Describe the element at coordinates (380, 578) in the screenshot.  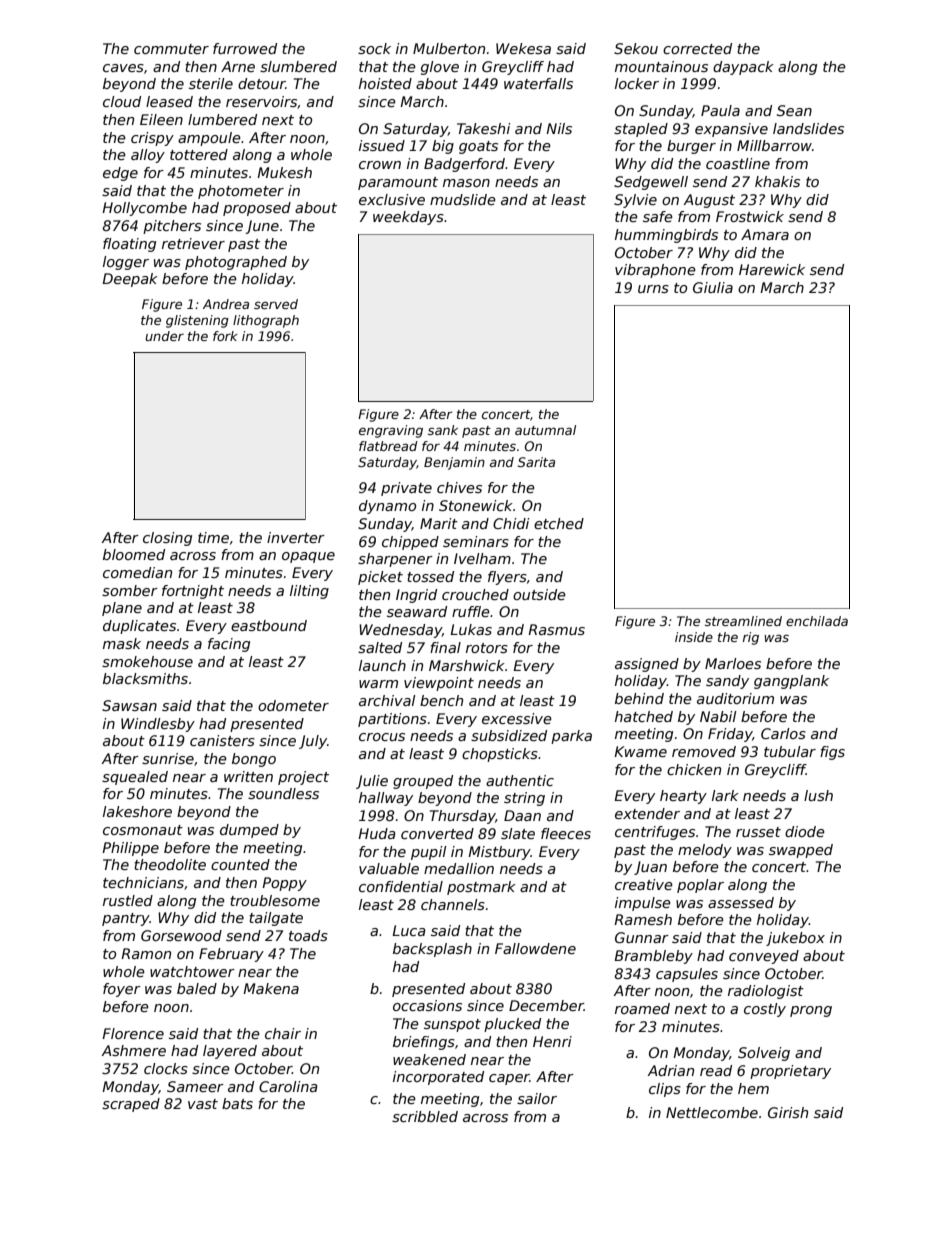
I see `picket` at that location.
